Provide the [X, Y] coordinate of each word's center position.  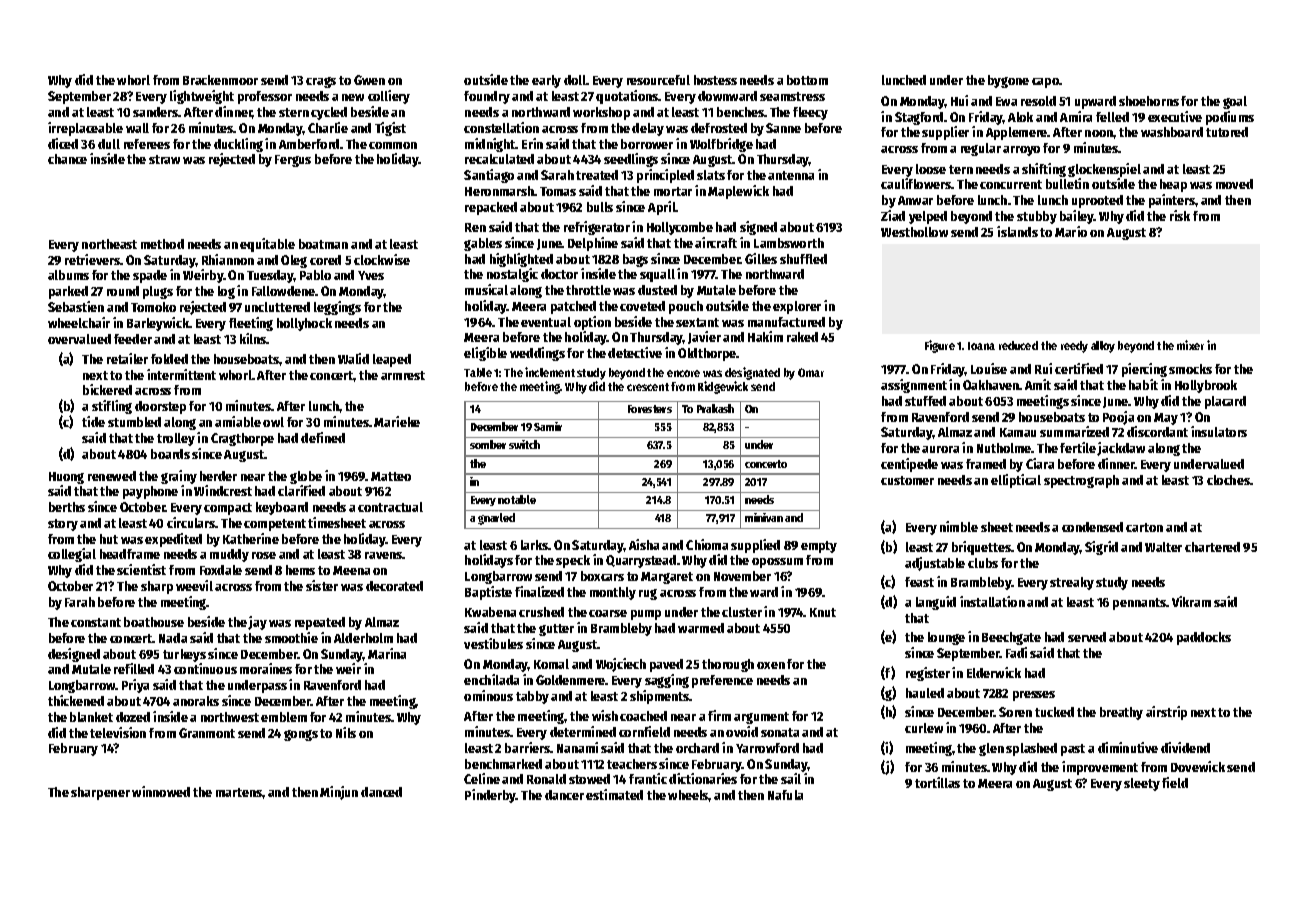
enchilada [491, 679]
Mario [1071, 231]
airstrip [1166, 713]
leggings [337, 308]
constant [96, 622]
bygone [1008, 81]
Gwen [369, 80]
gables [483, 244]
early [546, 81]
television [118, 732]
